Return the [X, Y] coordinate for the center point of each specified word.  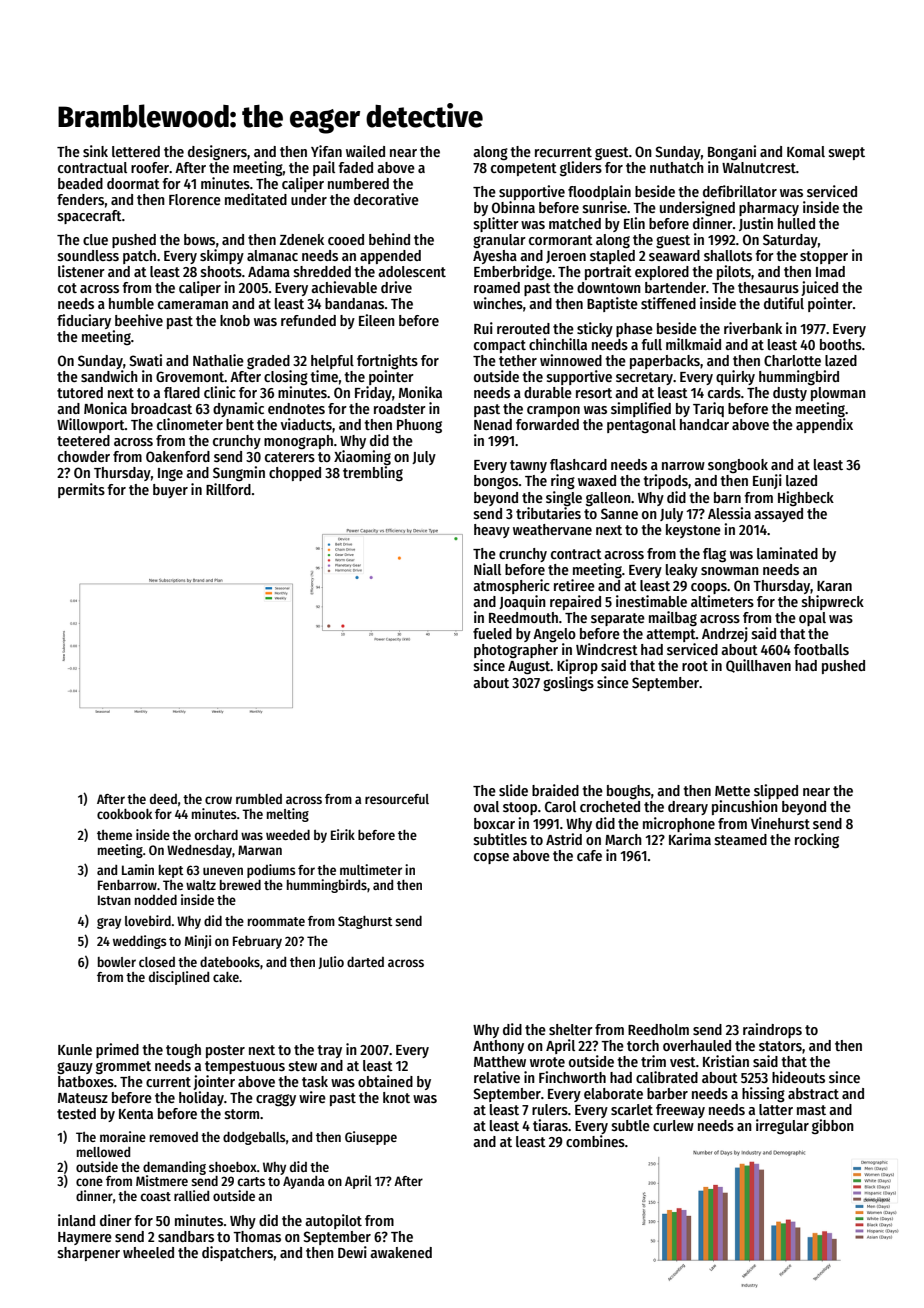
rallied [191, 1195]
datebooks [230, 962]
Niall [487, 569]
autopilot [333, 1221]
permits [81, 490]
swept [847, 153]
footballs [821, 649]
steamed [741, 839]
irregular [782, 1126]
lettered [136, 151]
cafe [589, 855]
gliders [581, 168]
